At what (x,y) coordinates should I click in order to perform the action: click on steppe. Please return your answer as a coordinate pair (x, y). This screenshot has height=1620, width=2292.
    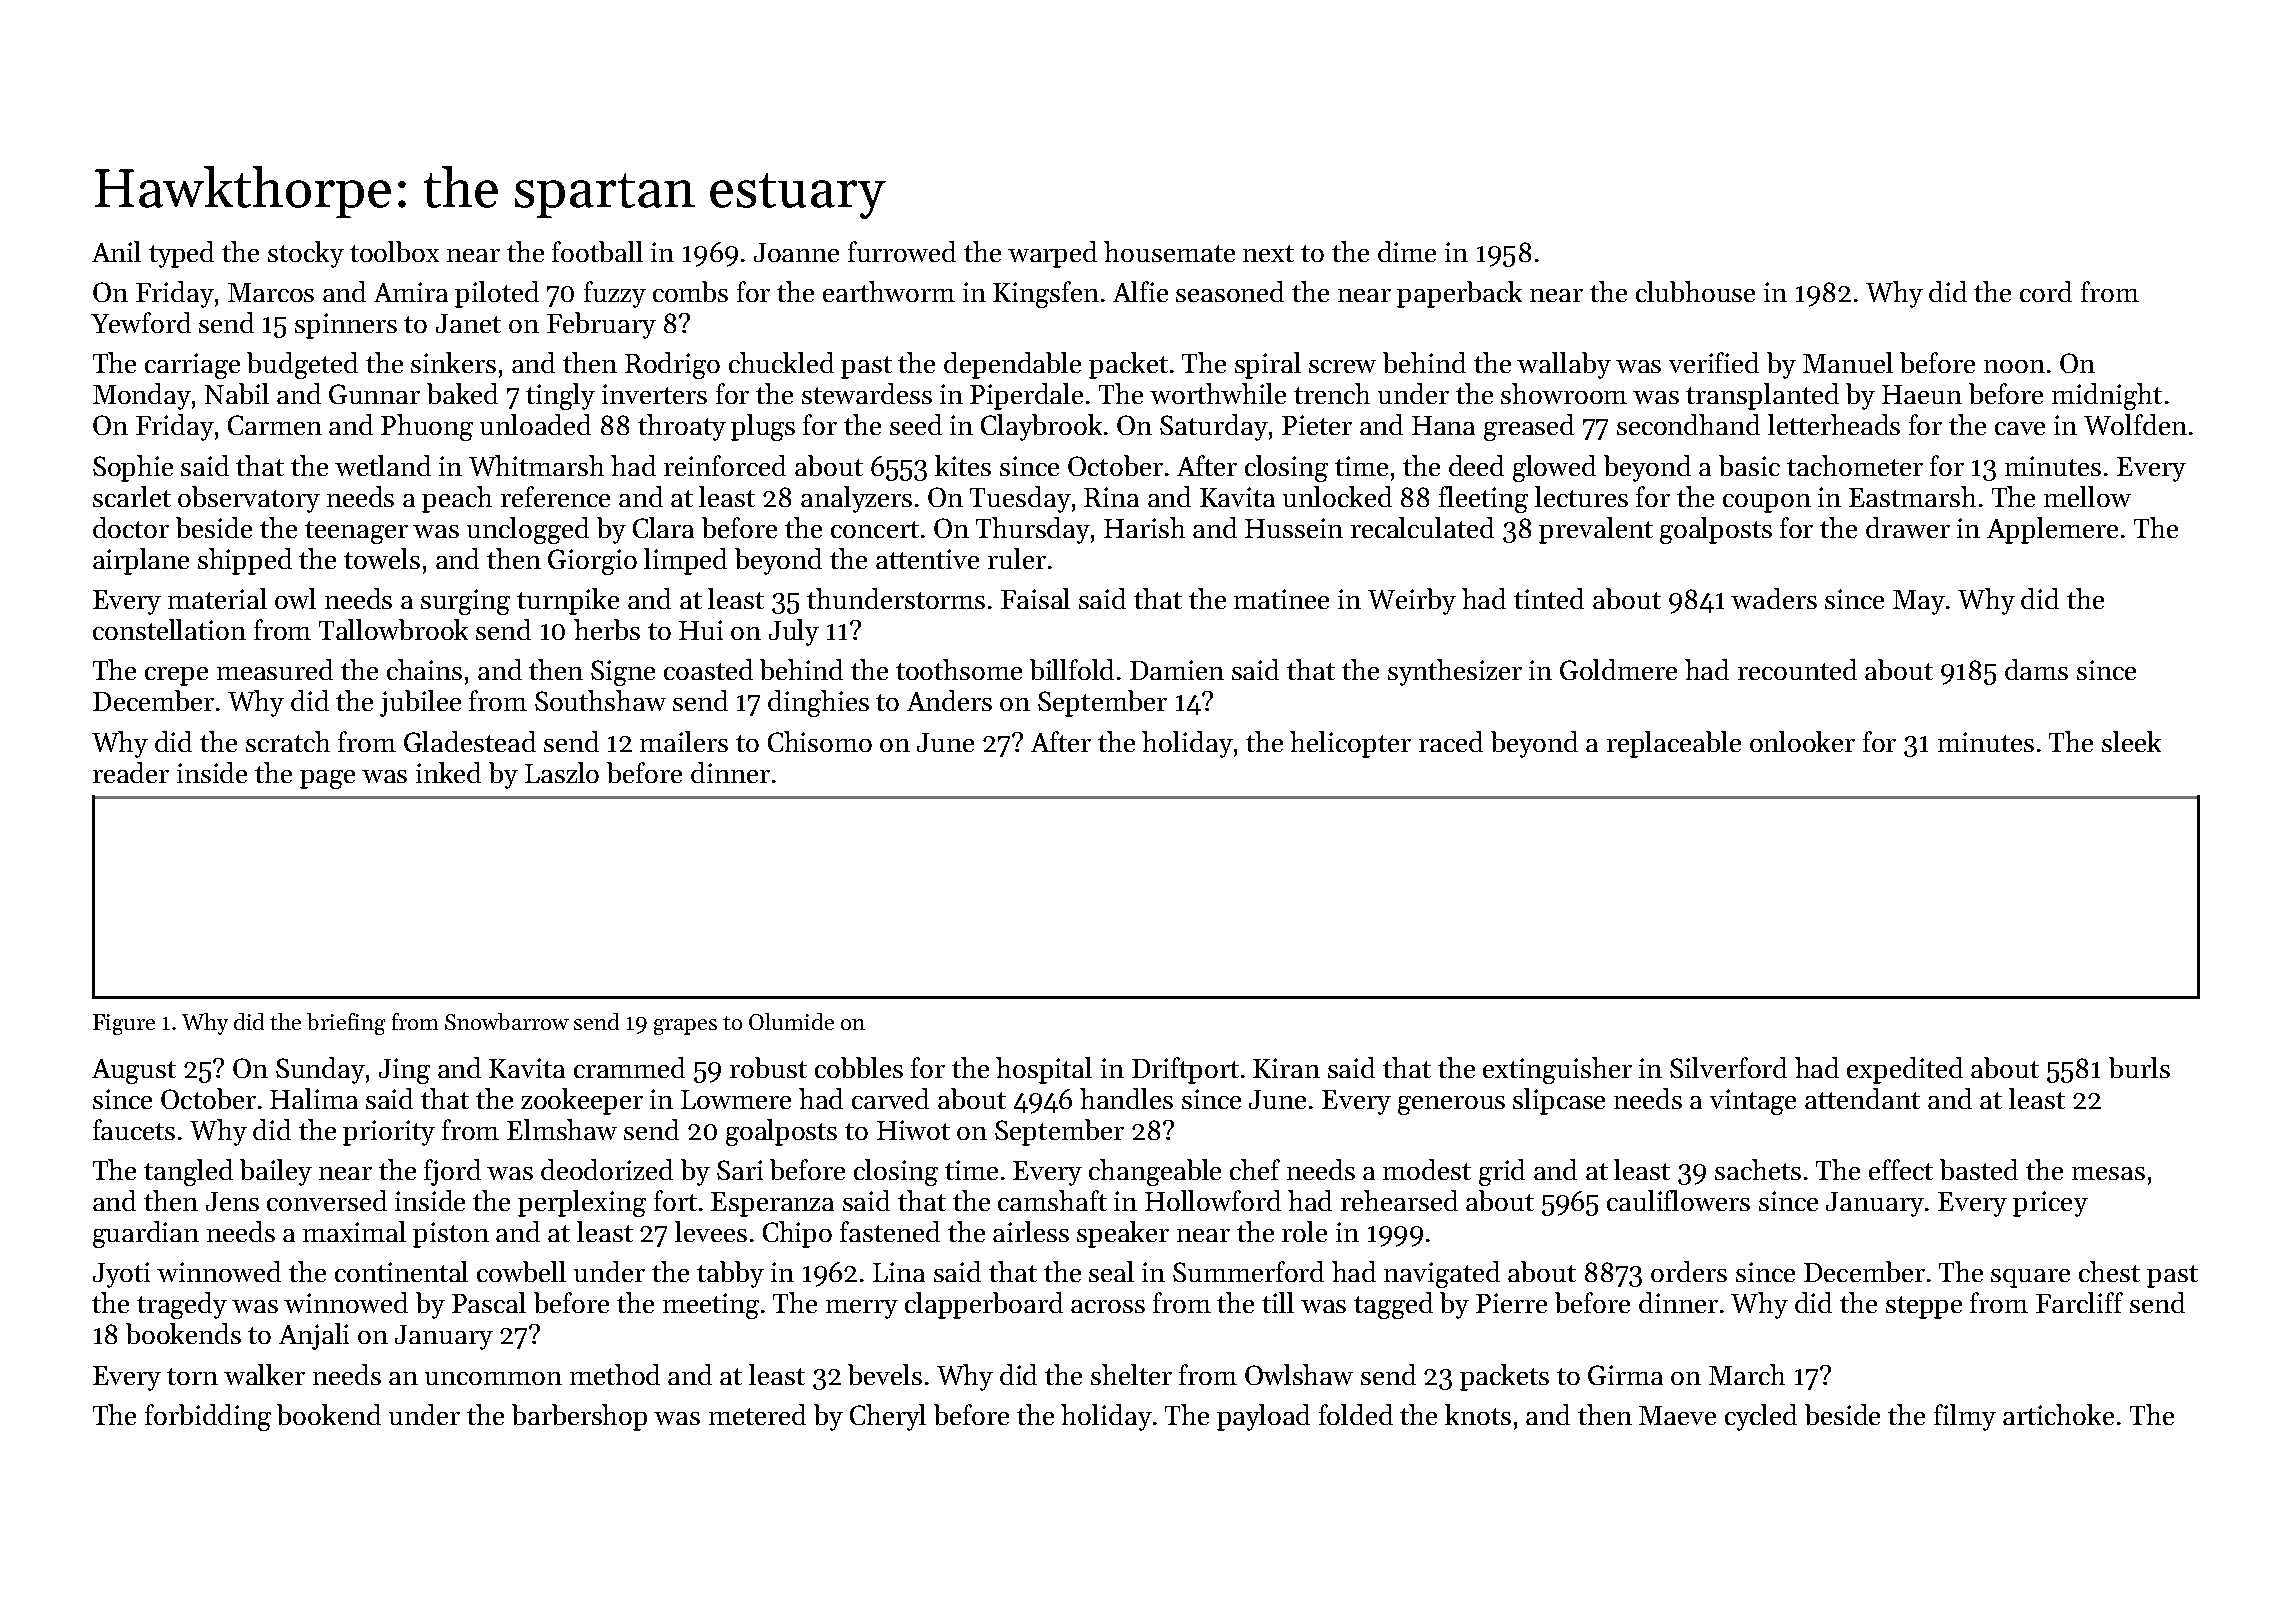
    Looking at the image, I should click on (1924, 1307).
